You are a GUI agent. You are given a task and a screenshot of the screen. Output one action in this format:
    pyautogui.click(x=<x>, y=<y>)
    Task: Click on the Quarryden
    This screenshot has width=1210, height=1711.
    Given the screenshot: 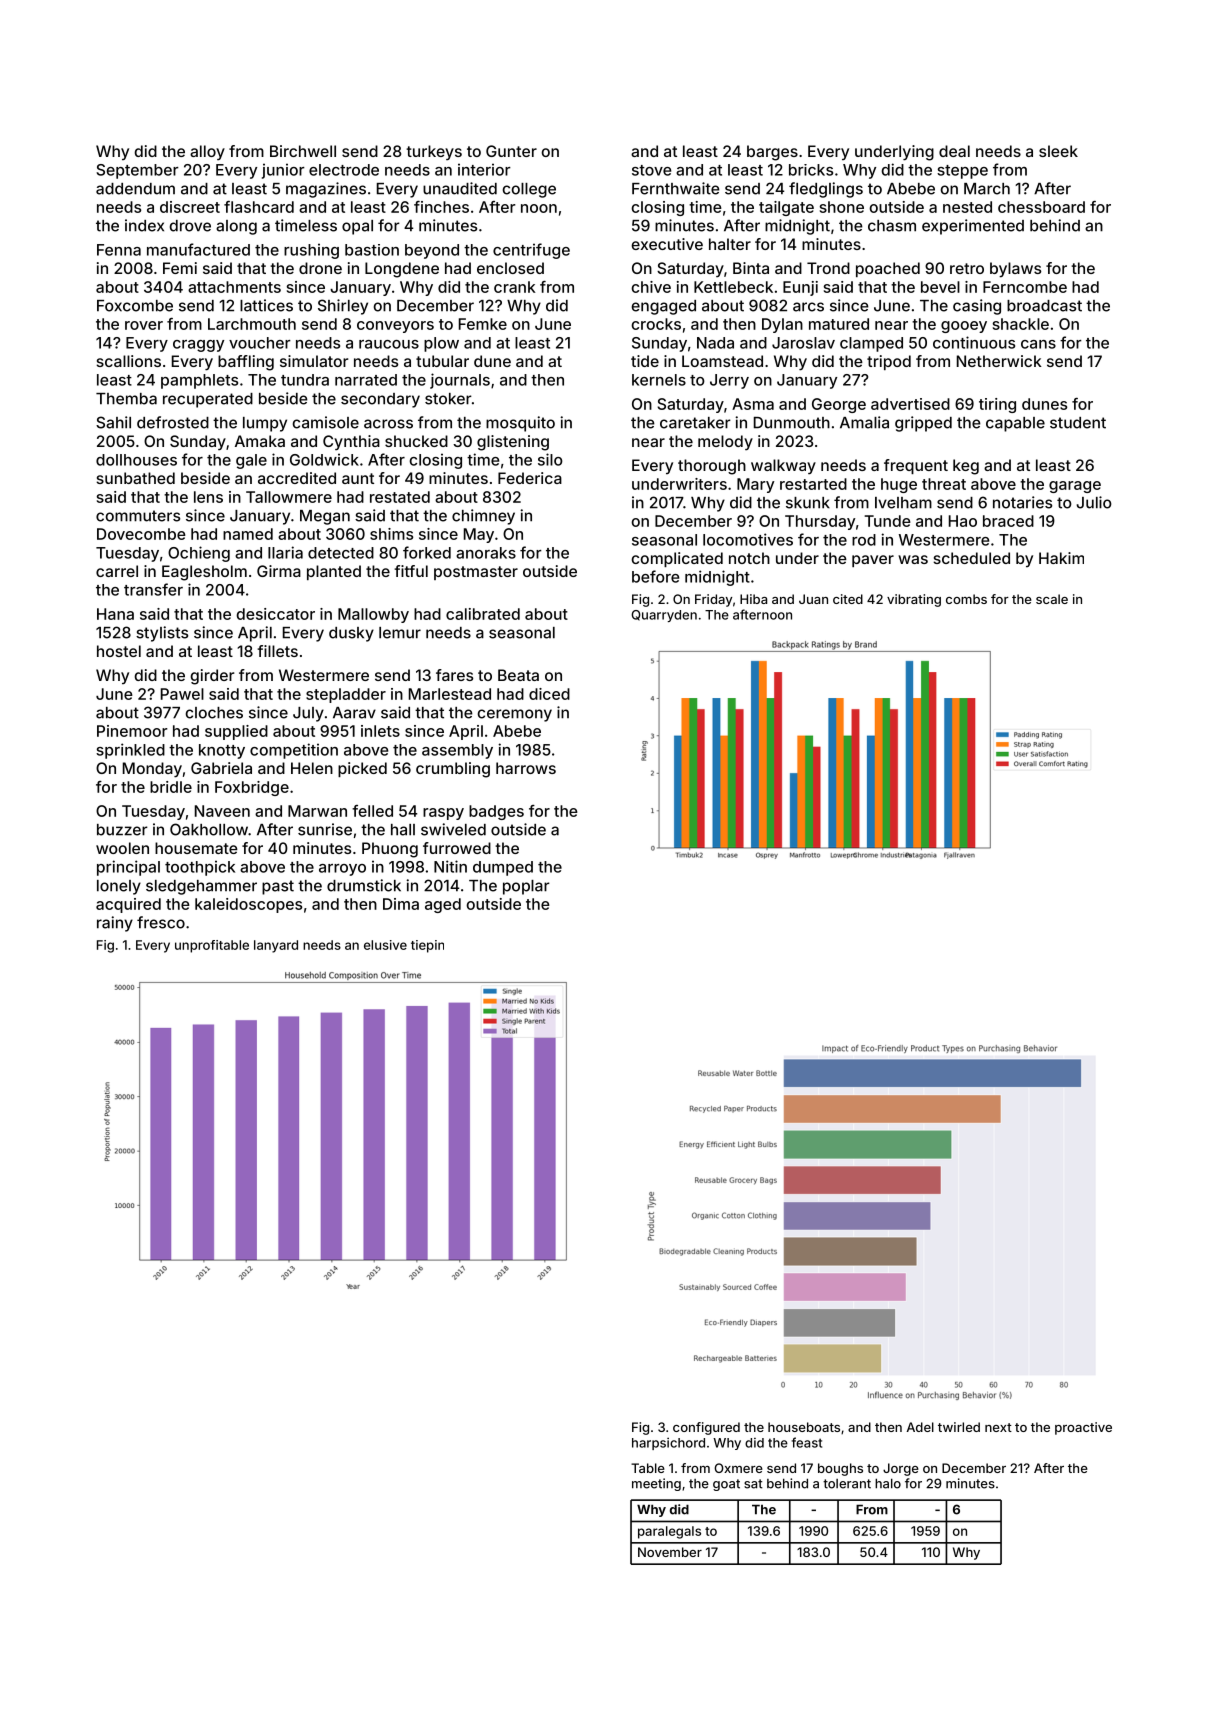 What is the action you would take?
    pyautogui.click(x=664, y=616)
